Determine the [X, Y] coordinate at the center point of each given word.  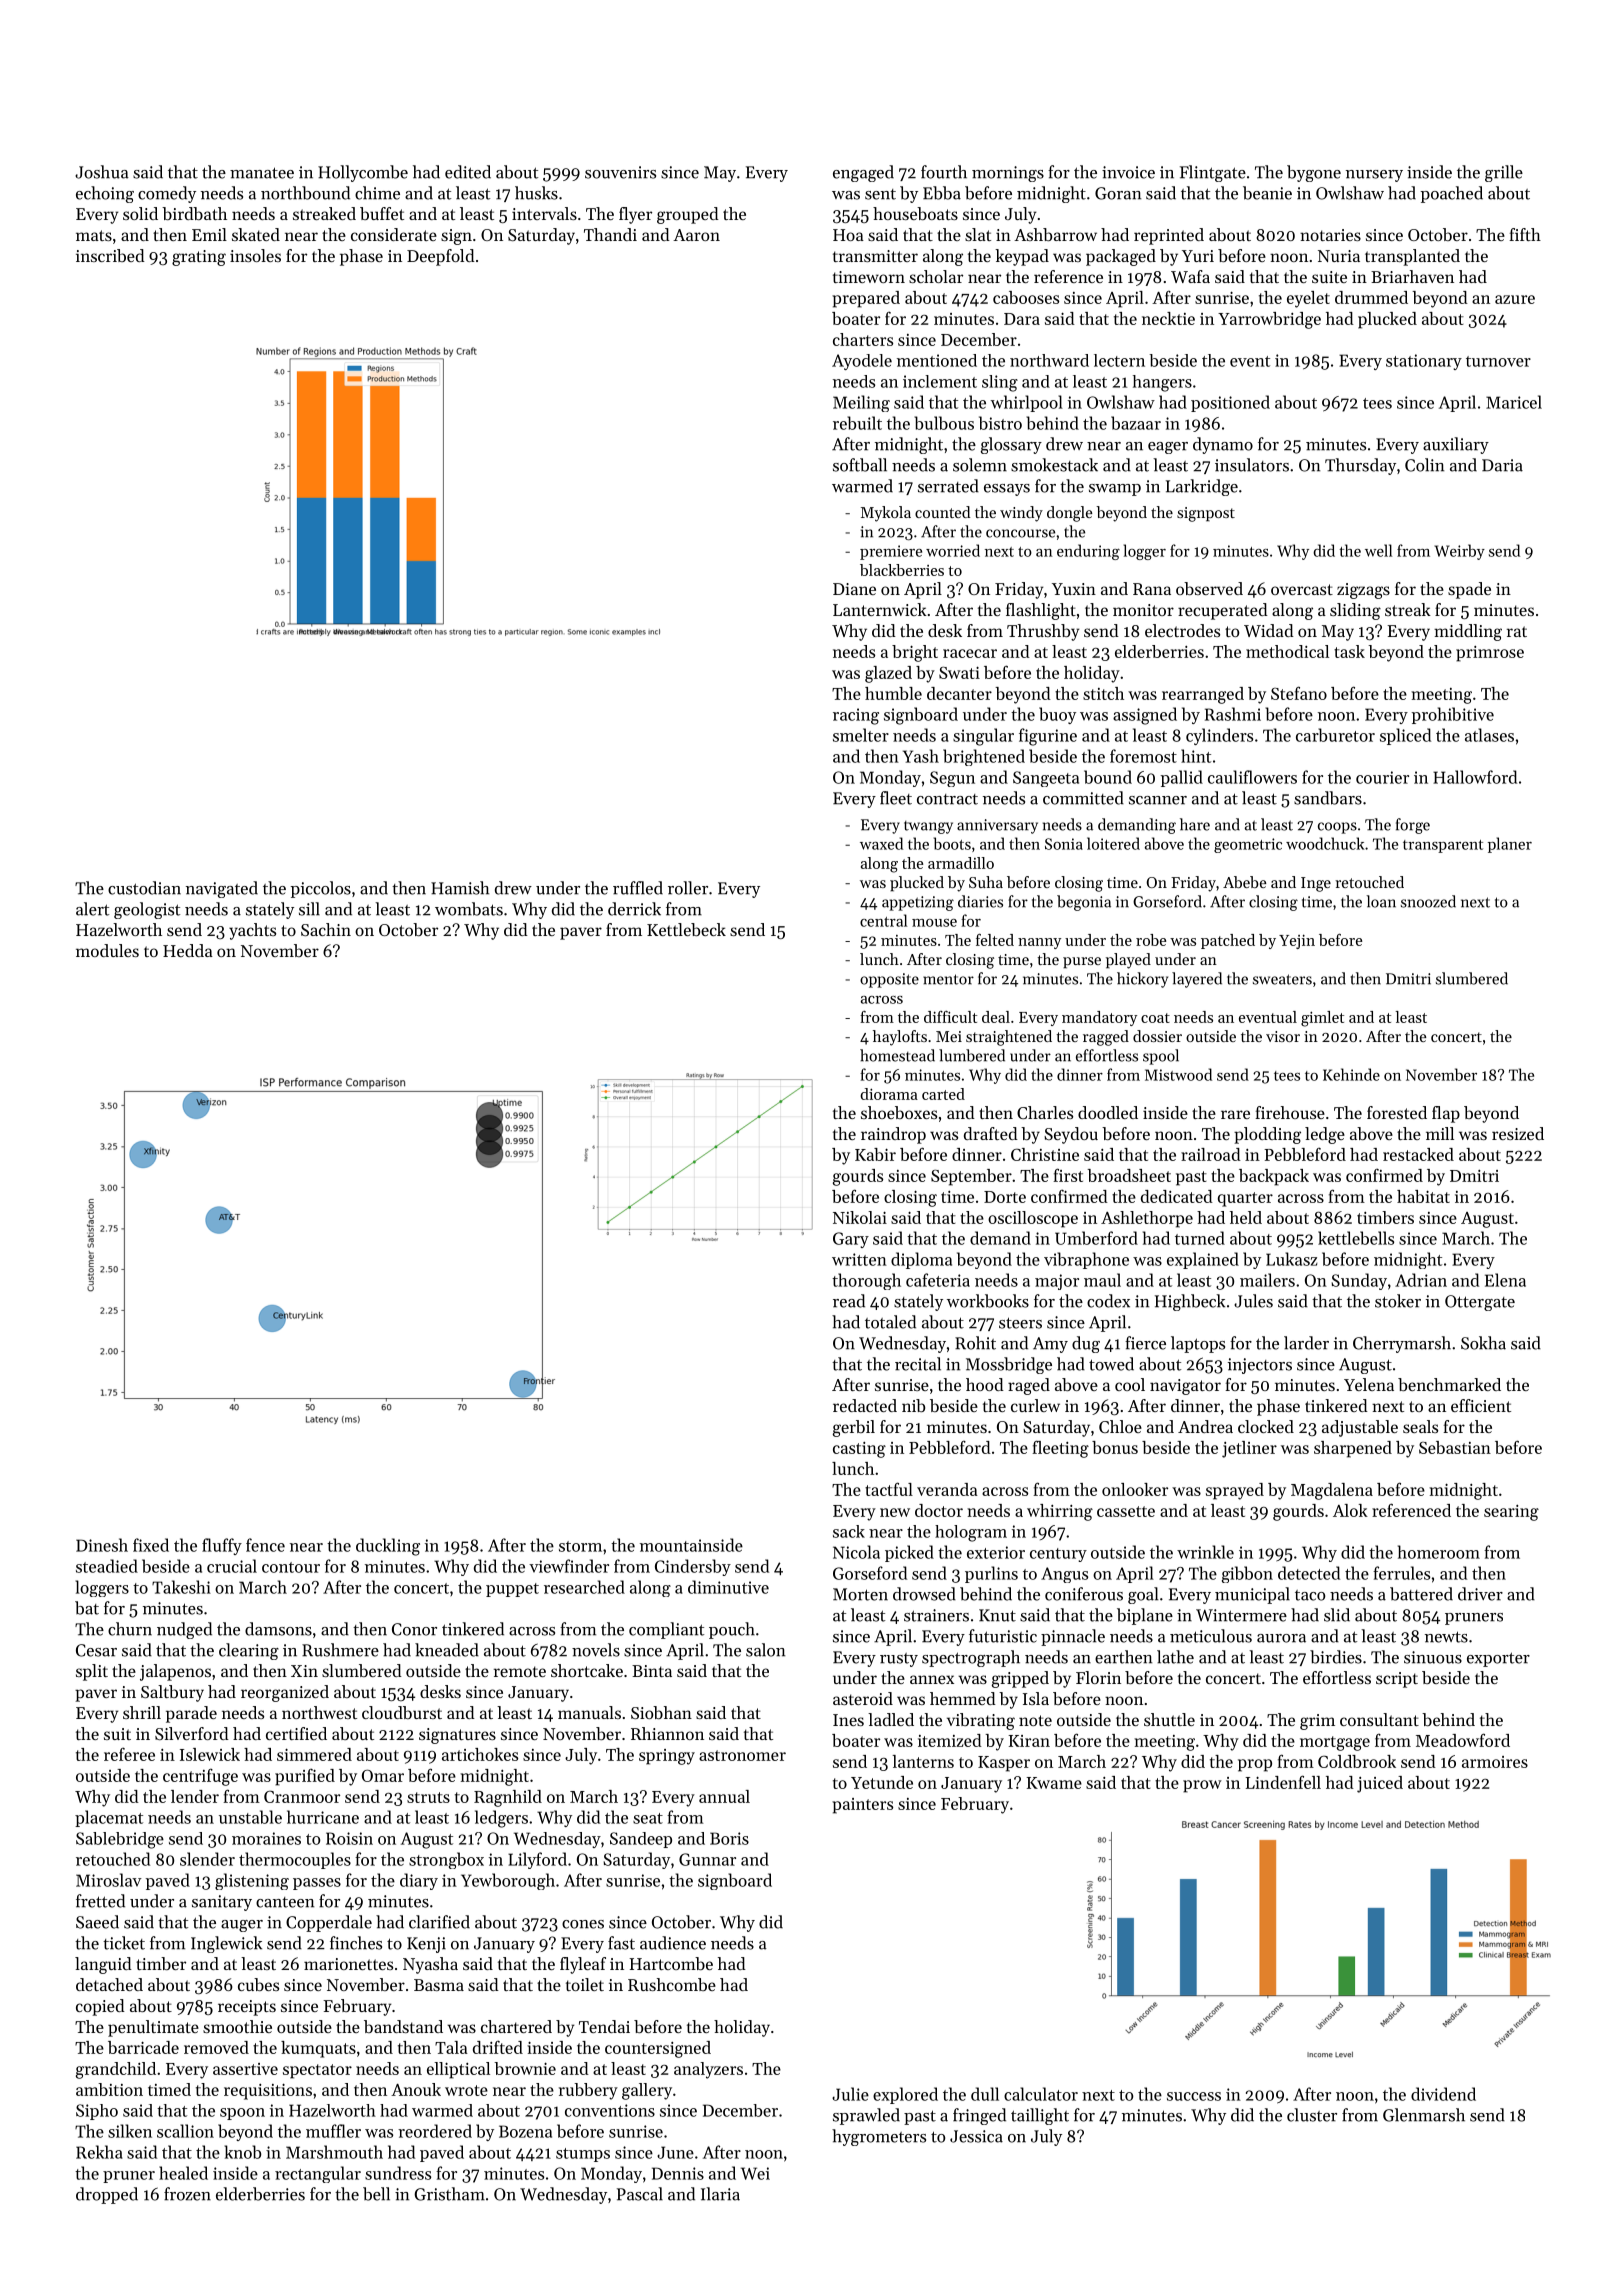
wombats [469, 909]
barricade [143, 2047]
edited [468, 172]
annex [932, 1679]
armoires [1495, 1762]
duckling [388, 1547]
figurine [1048, 737]
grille [1504, 173]
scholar [936, 276]
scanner [1158, 800]
